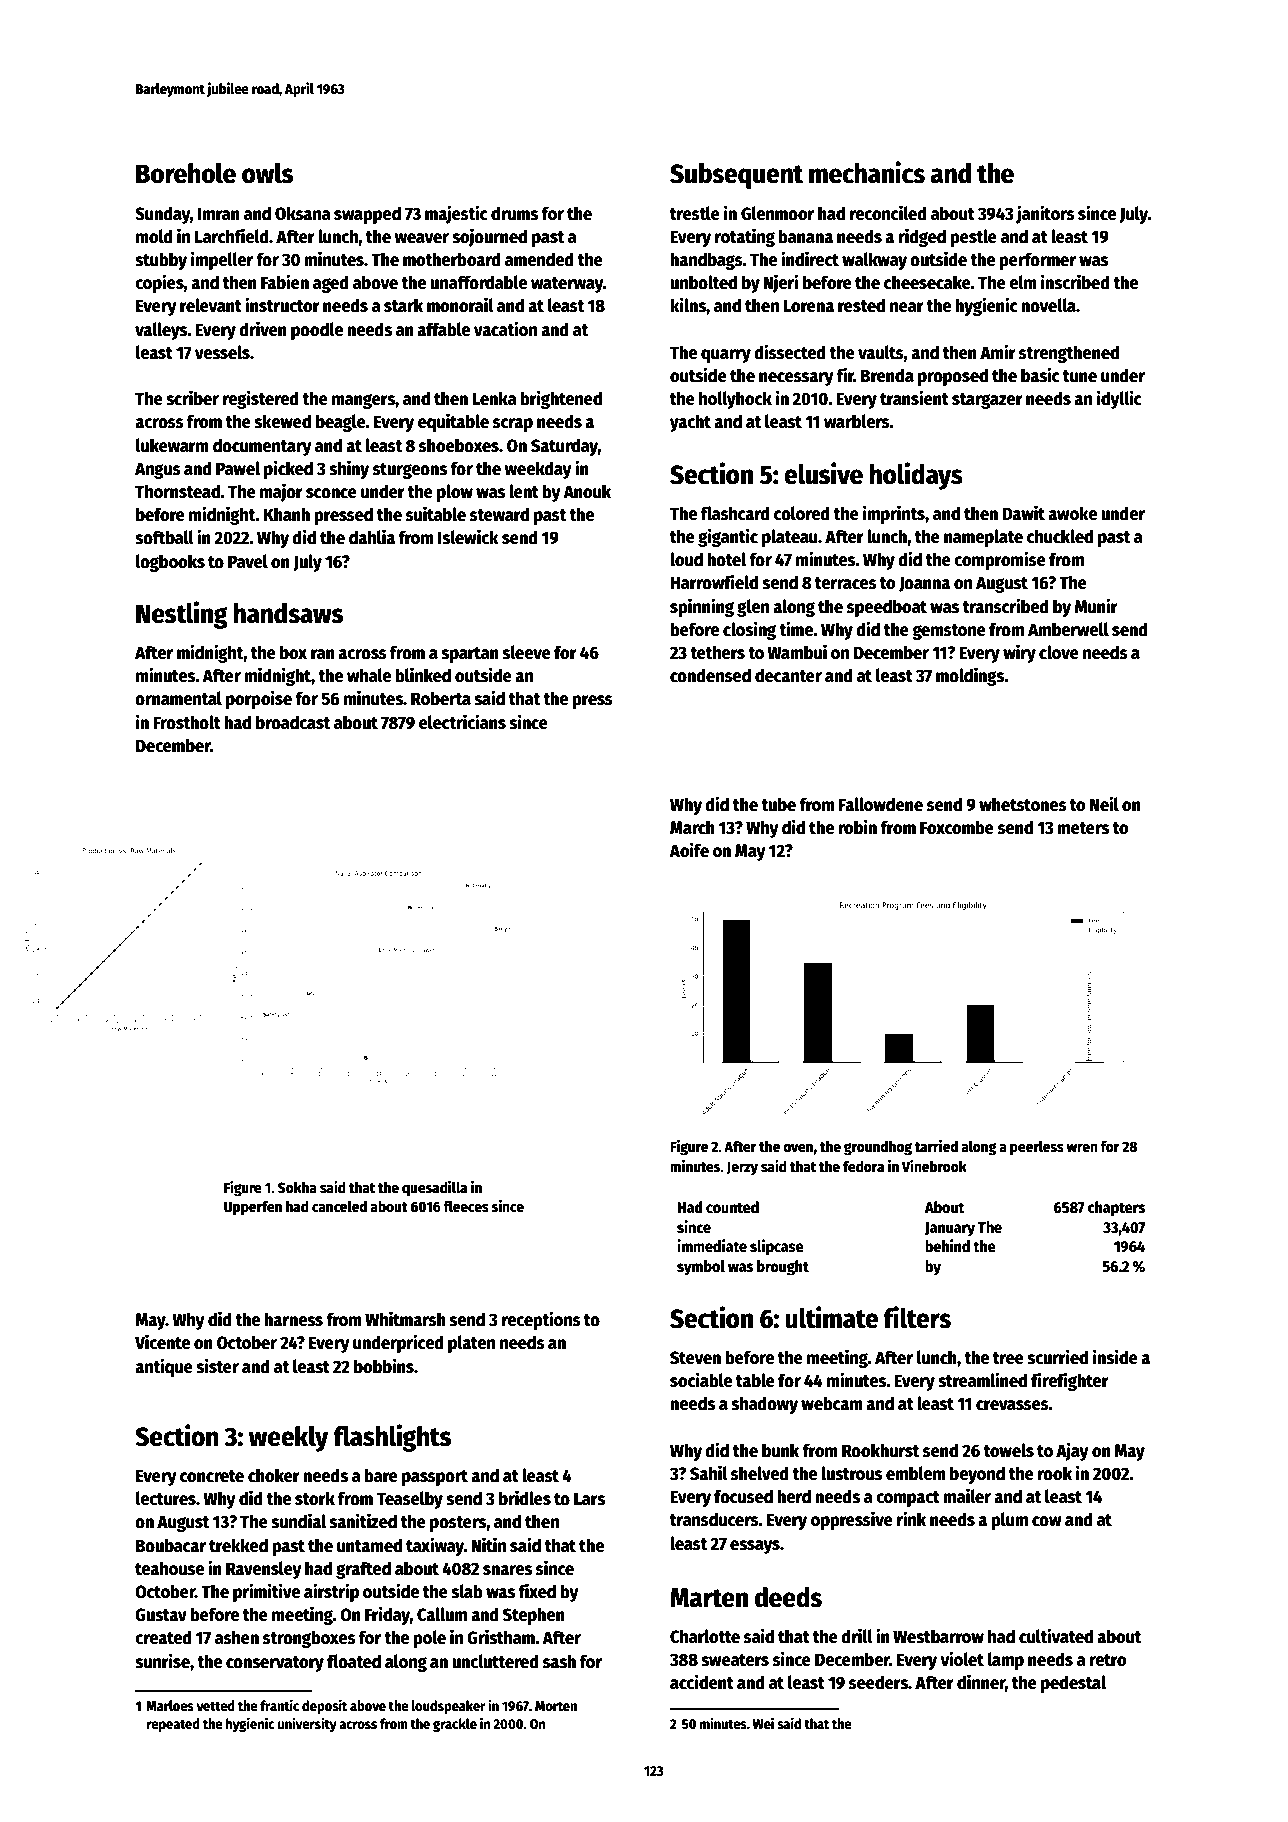 This document has height=1822, width=1288. What do you see at coordinates (878, 1148) in the document?
I see `groundhog` at bounding box center [878, 1148].
